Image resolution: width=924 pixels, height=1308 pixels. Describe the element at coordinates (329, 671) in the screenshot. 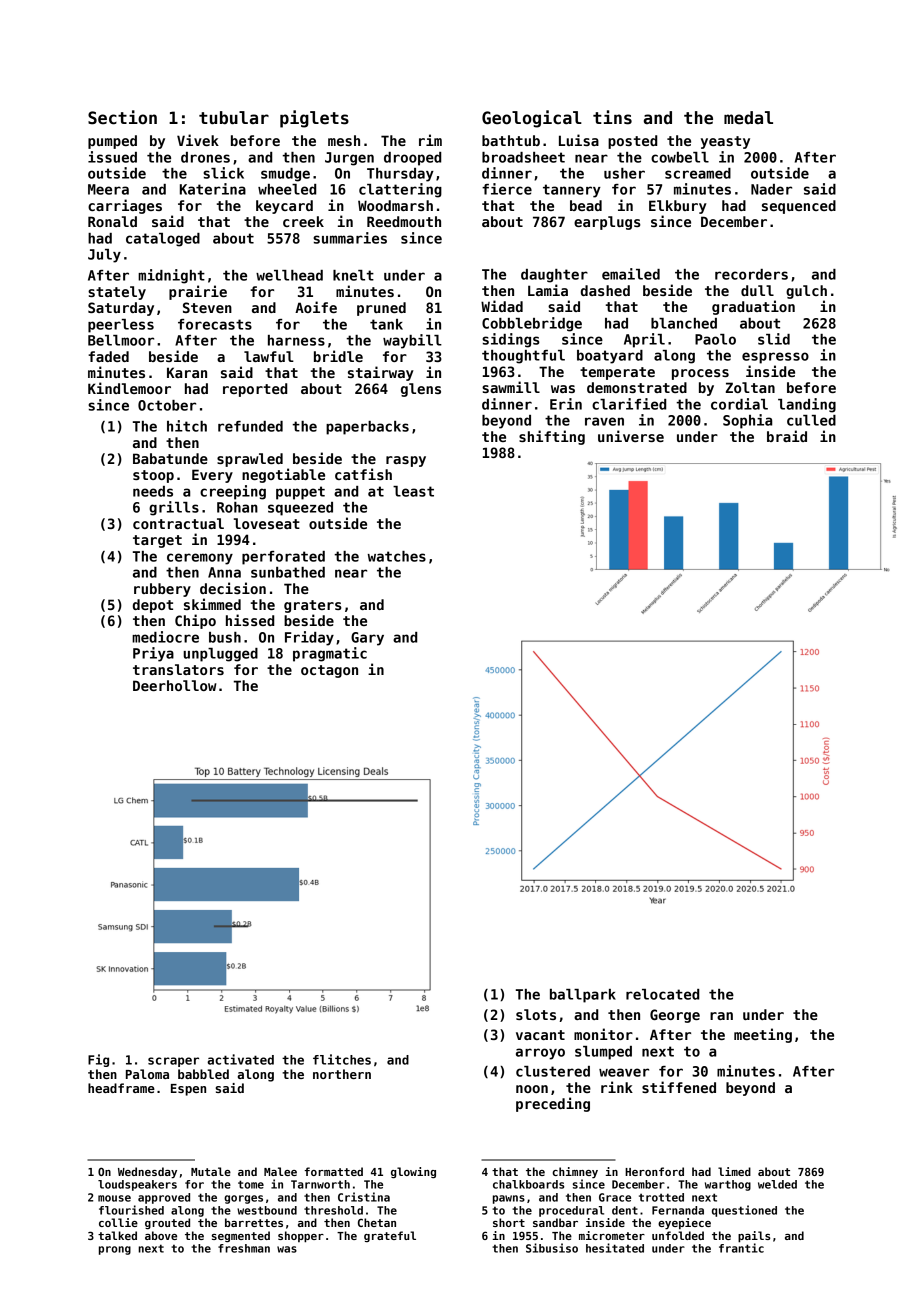

I see `octagon` at that location.
